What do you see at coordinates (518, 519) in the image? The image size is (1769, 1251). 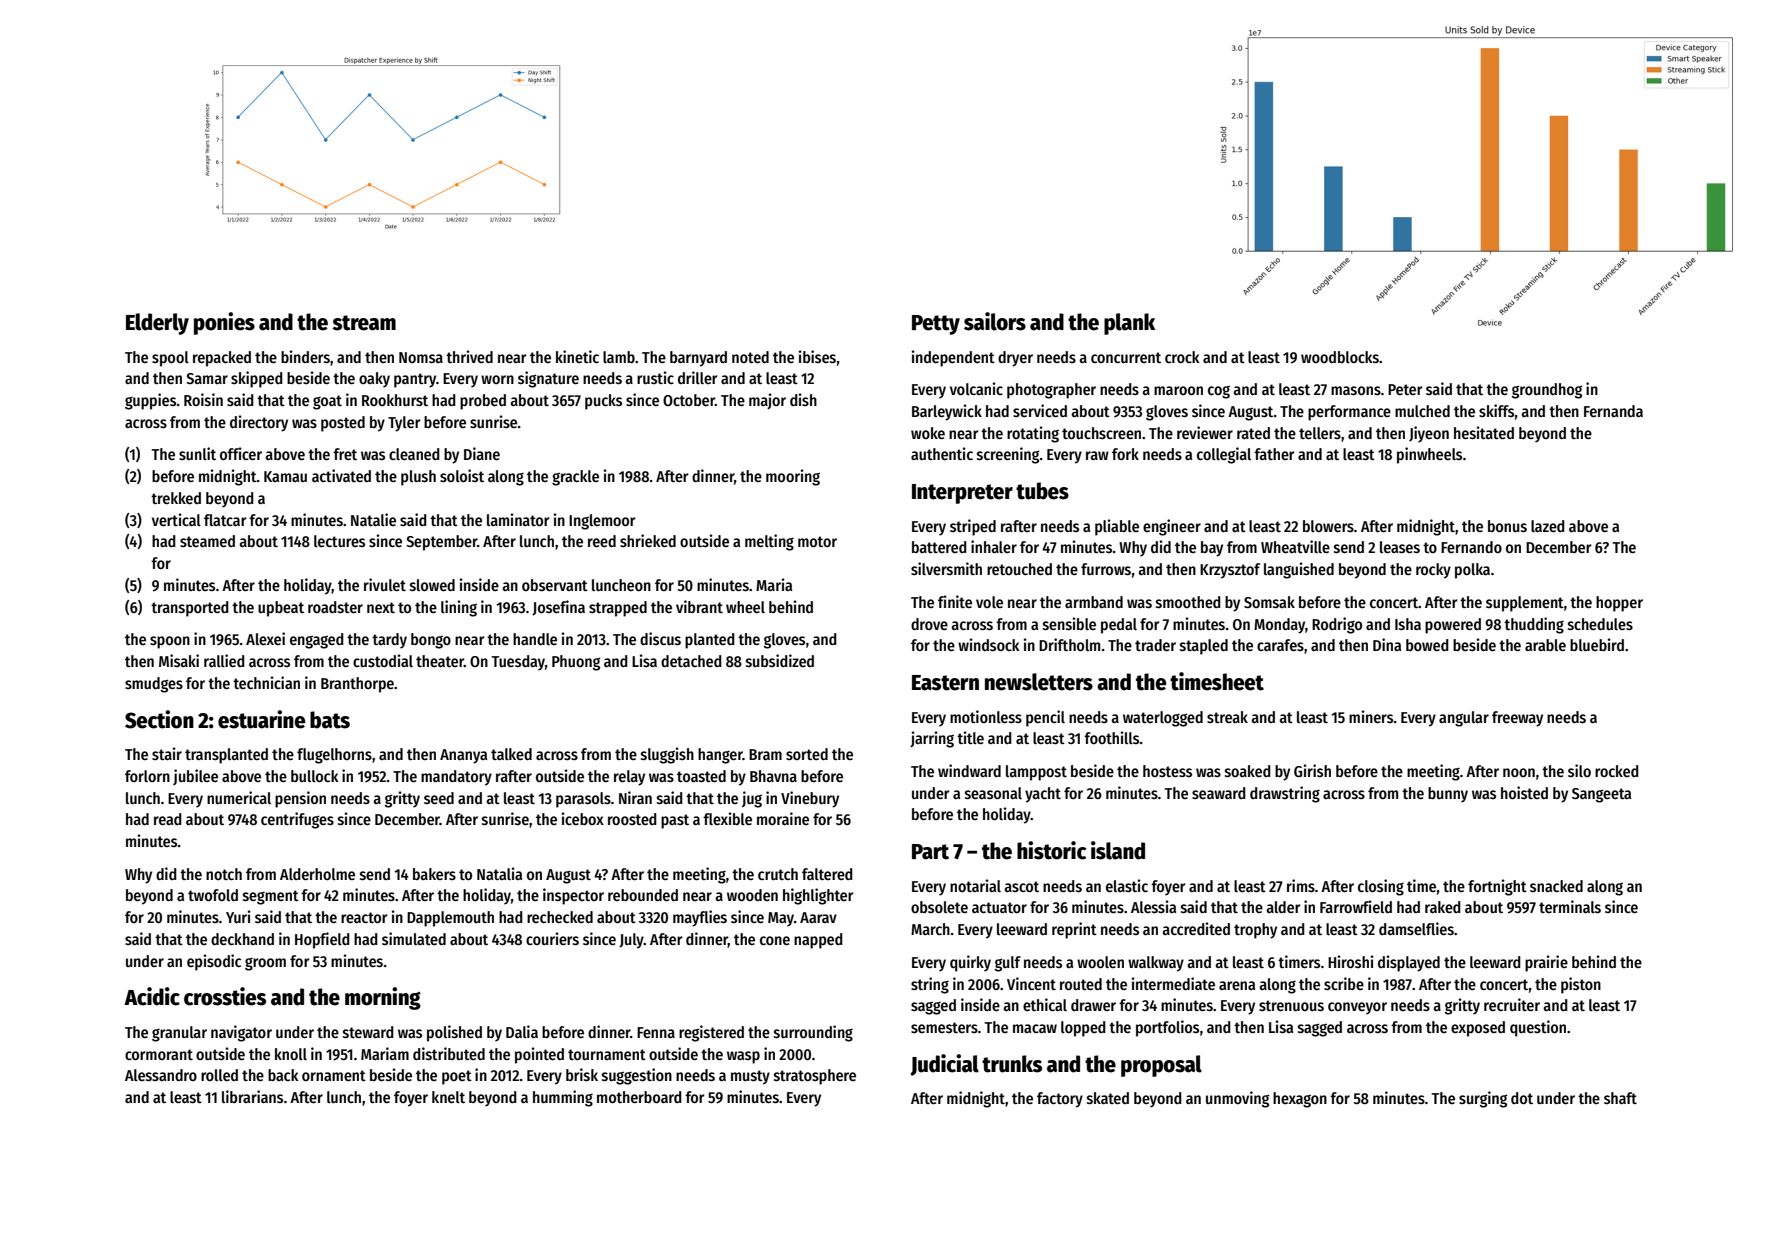 I see `laminator` at bounding box center [518, 519].
